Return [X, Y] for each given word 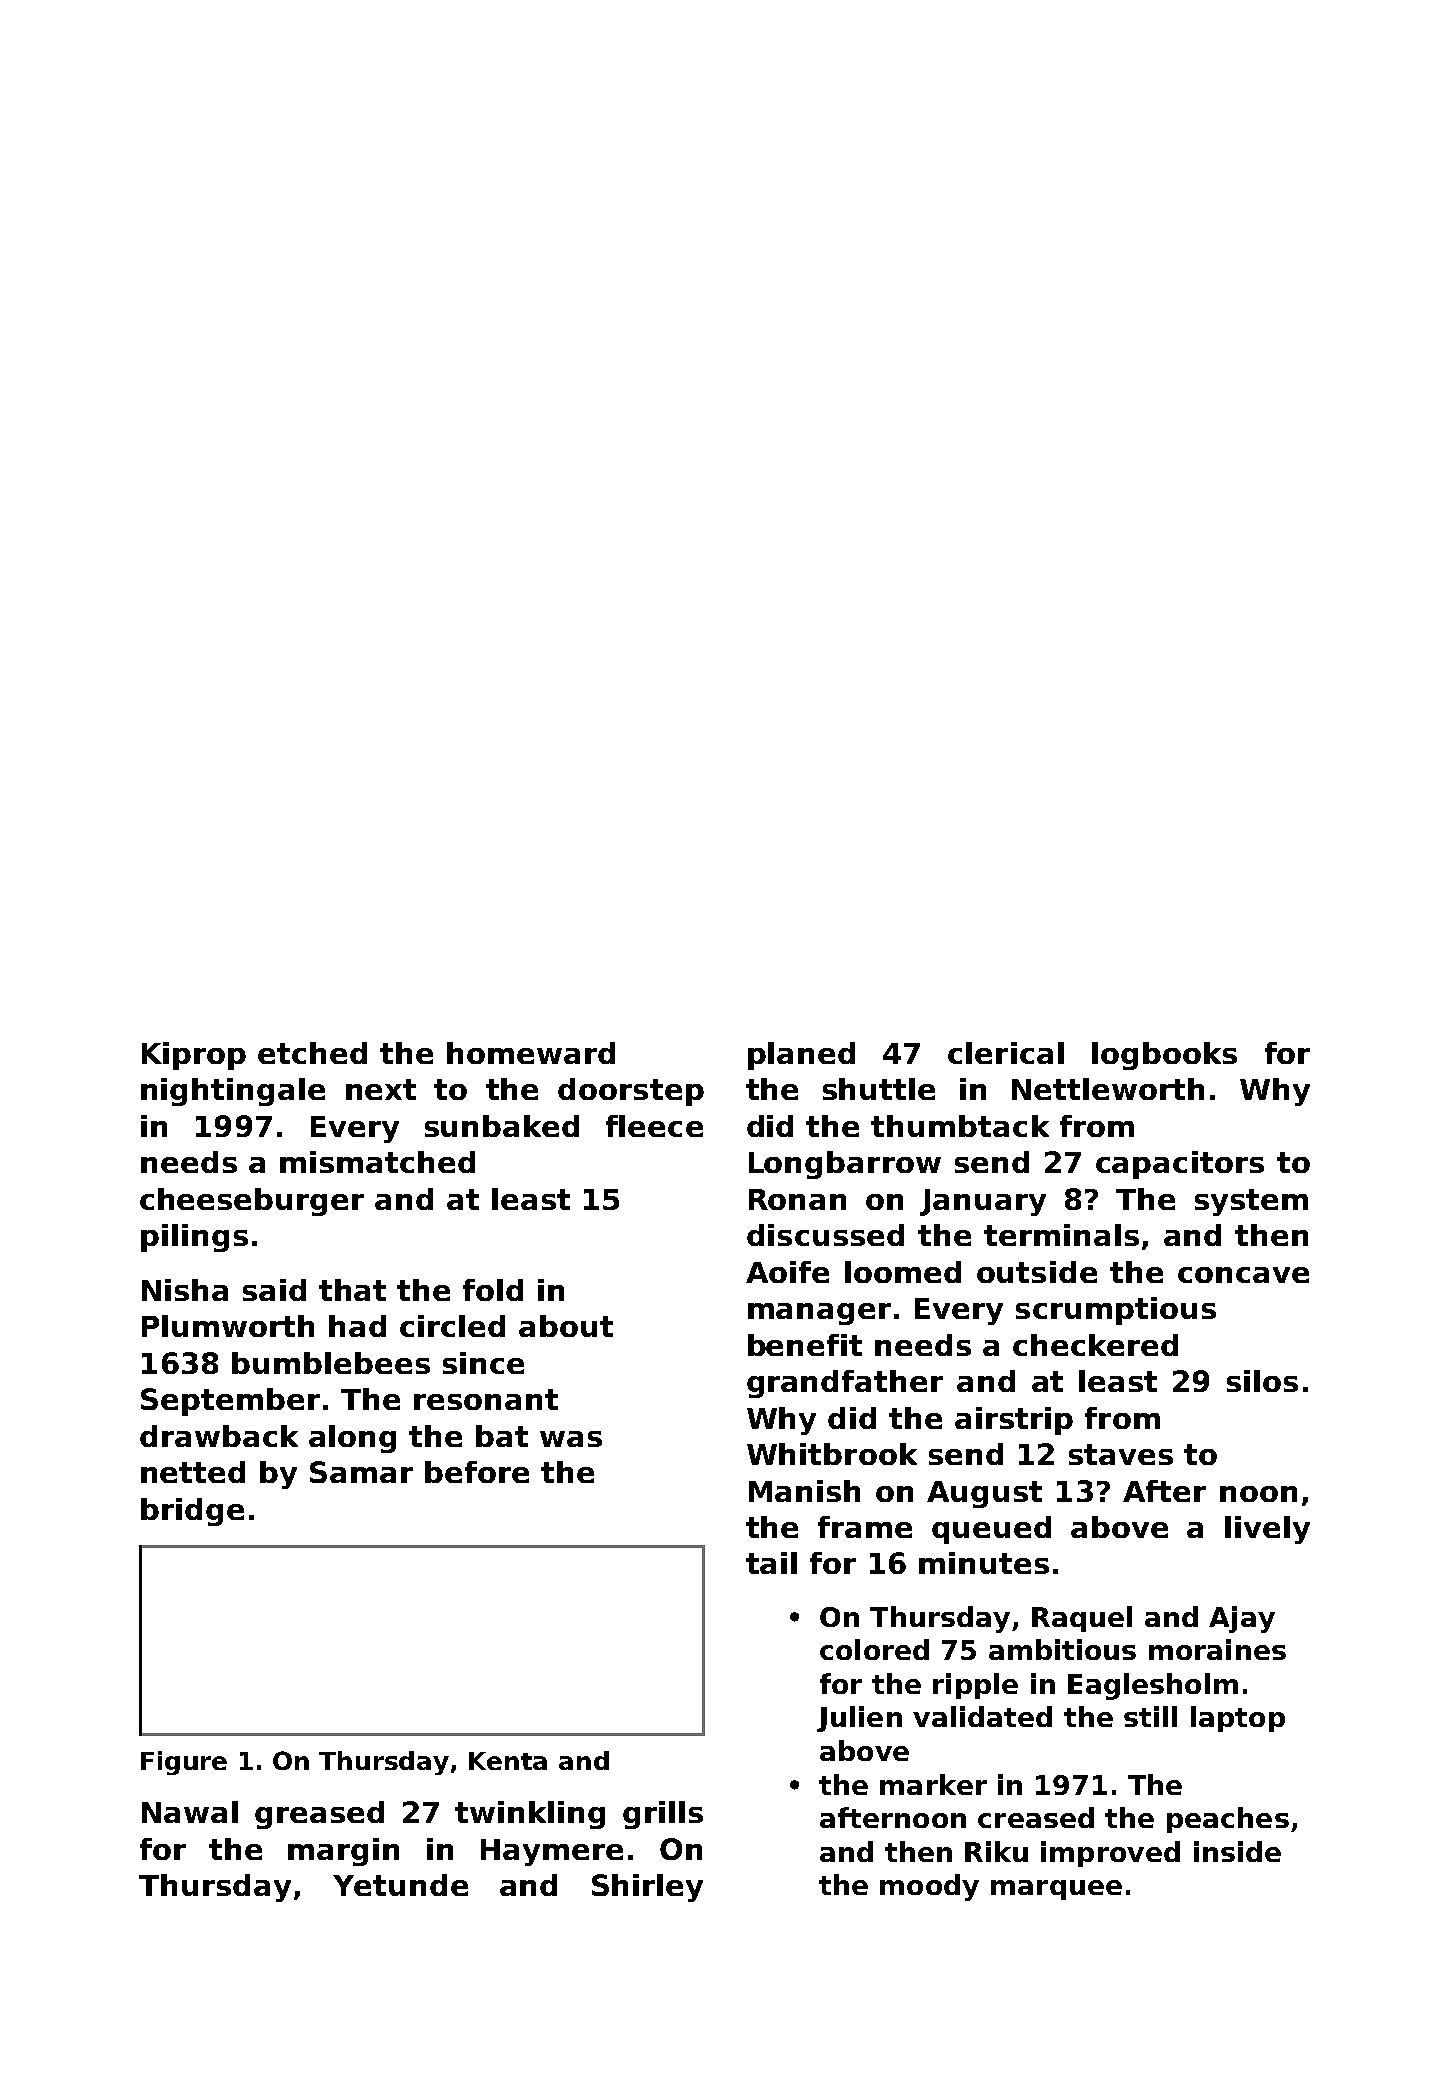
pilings [194, 1238]
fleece [654, 1126]
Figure [184, 1763]
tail [771, 1563]
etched [312, 1053]
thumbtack [960, 1126]
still [1150, 1716]
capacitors [1180, 1165]
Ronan [797, 1199]
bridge [192, 1512]
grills [663, 1815]
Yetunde [400, 1885]
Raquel [1082, 1619]
